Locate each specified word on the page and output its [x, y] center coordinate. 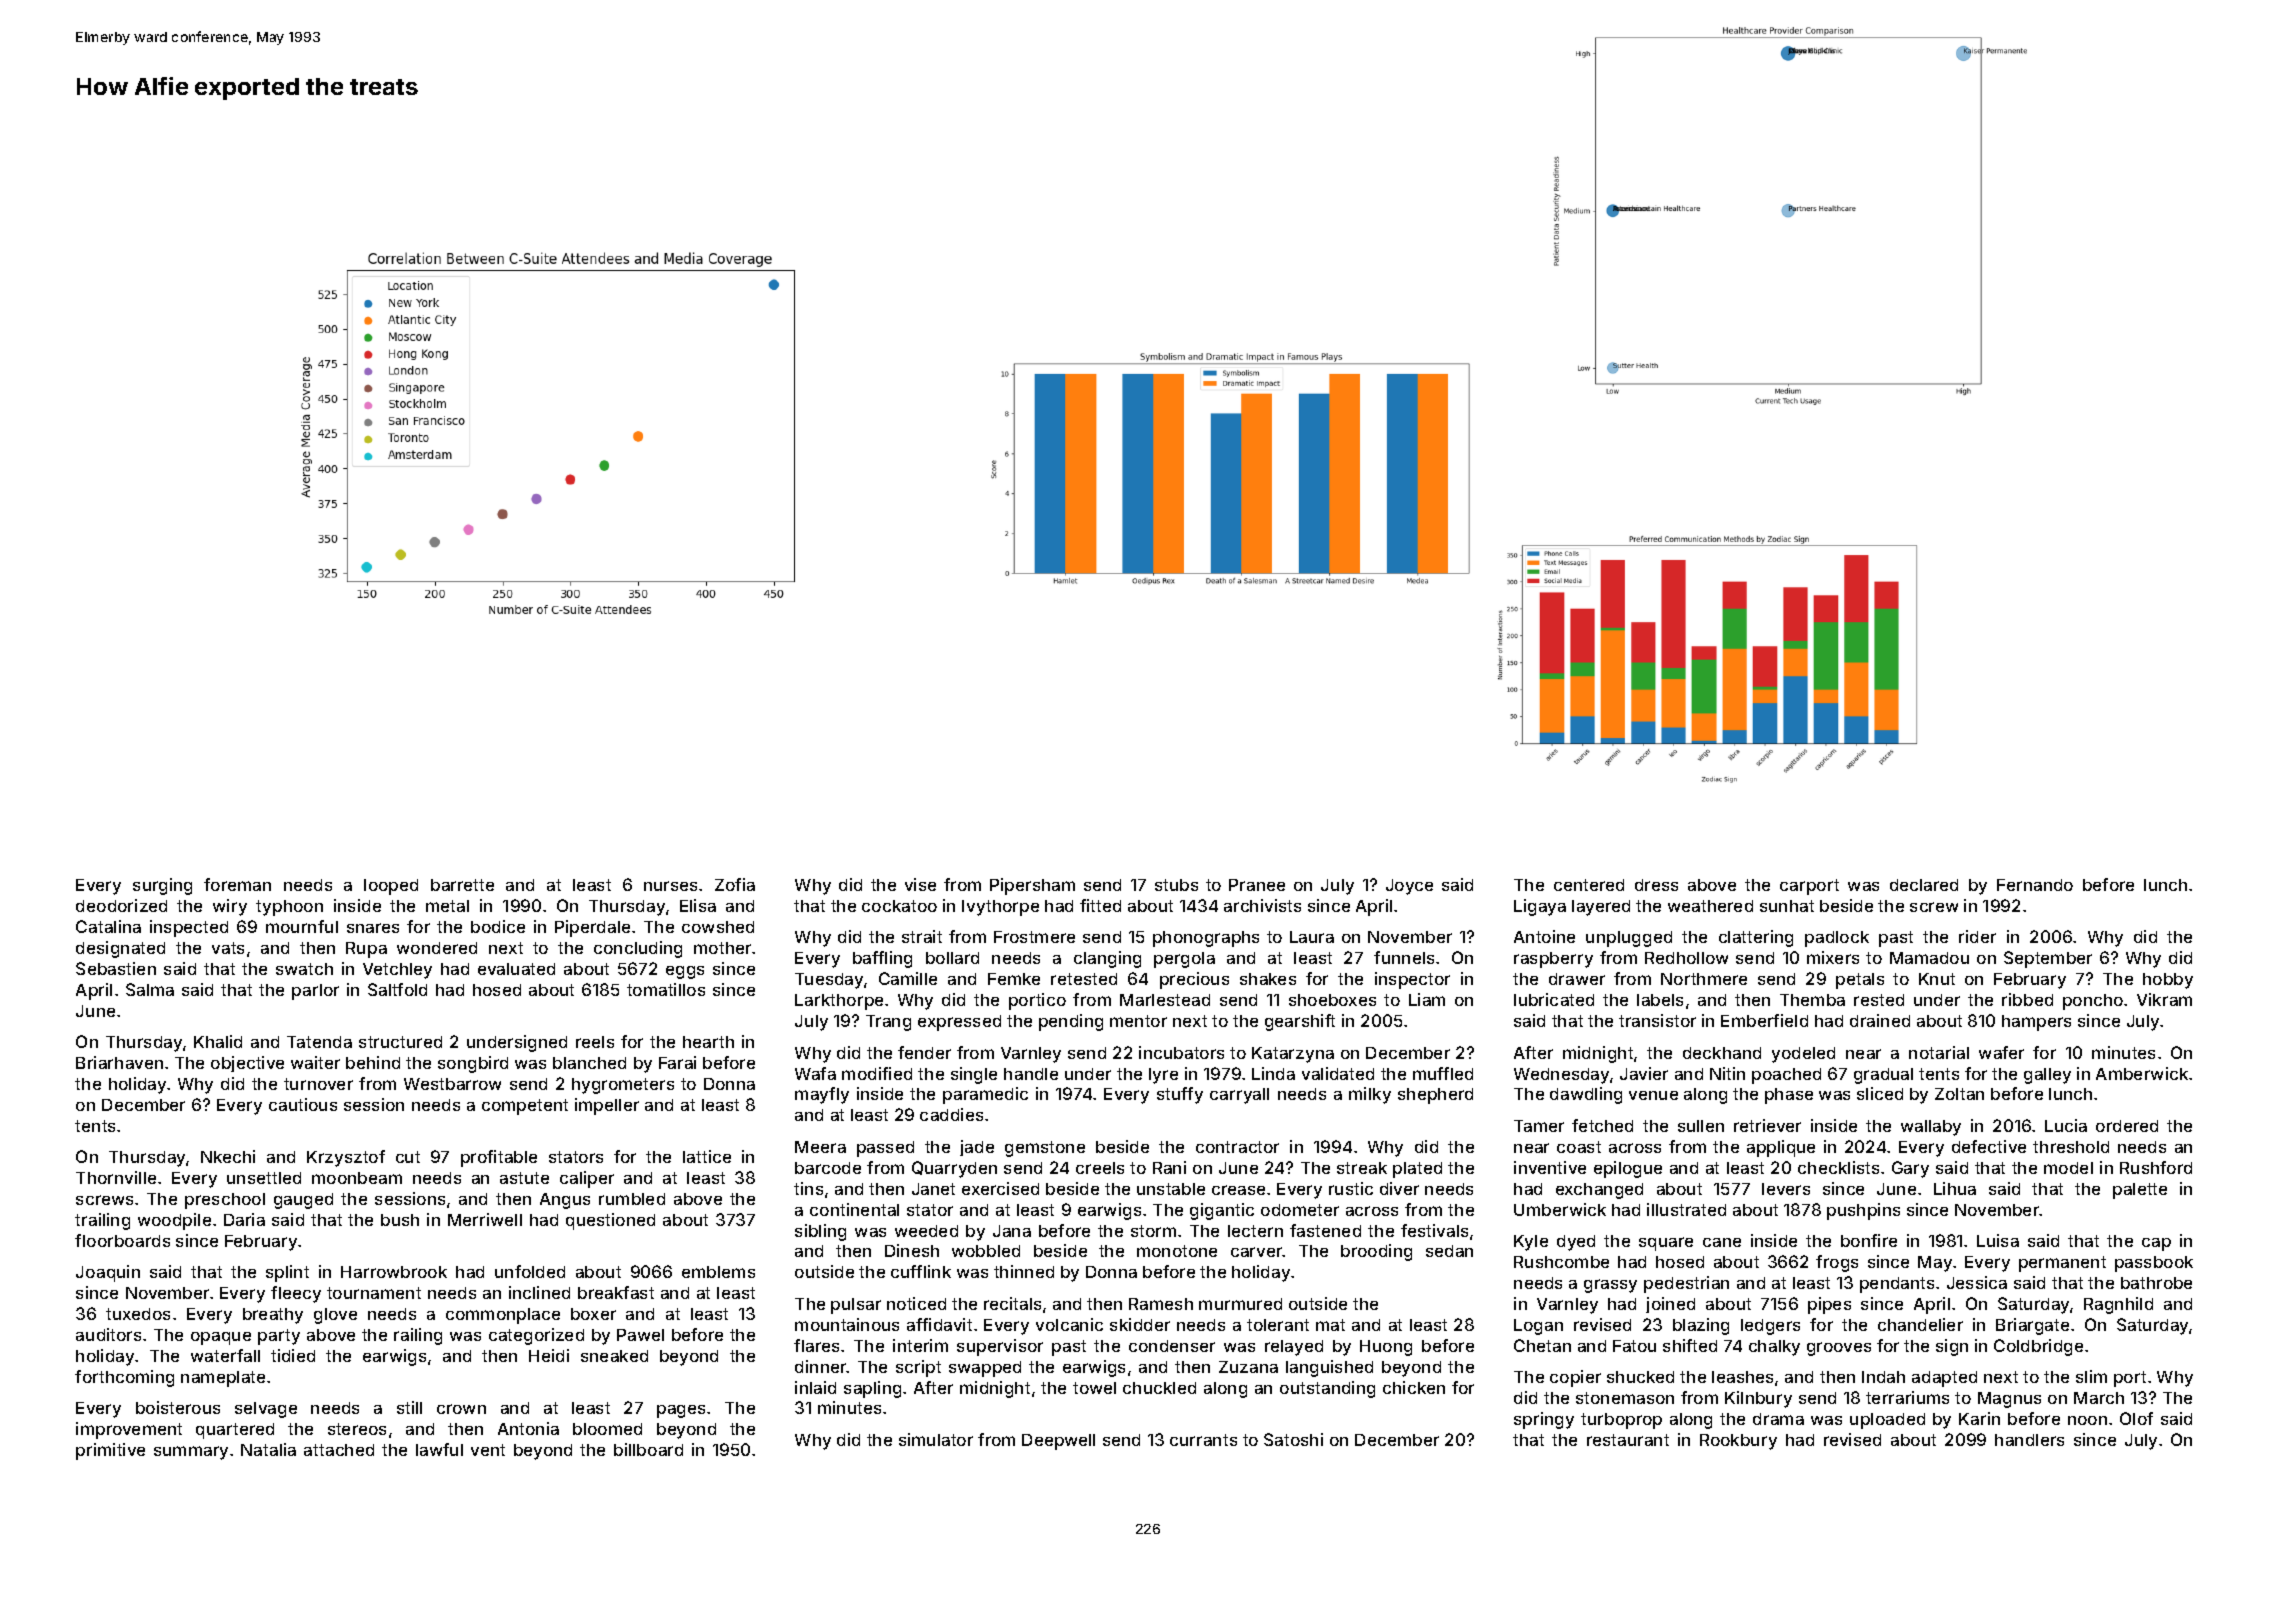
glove [335, 1316]
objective [247, 1064]
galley [2047, 1076]
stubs [1176, 885]
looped [391, 887]
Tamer [1539, 1126]
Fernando [2035, 885]
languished [1329, 1368]
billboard [648, 1449]
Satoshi [1293, 1439]
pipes [1829, 1305]
